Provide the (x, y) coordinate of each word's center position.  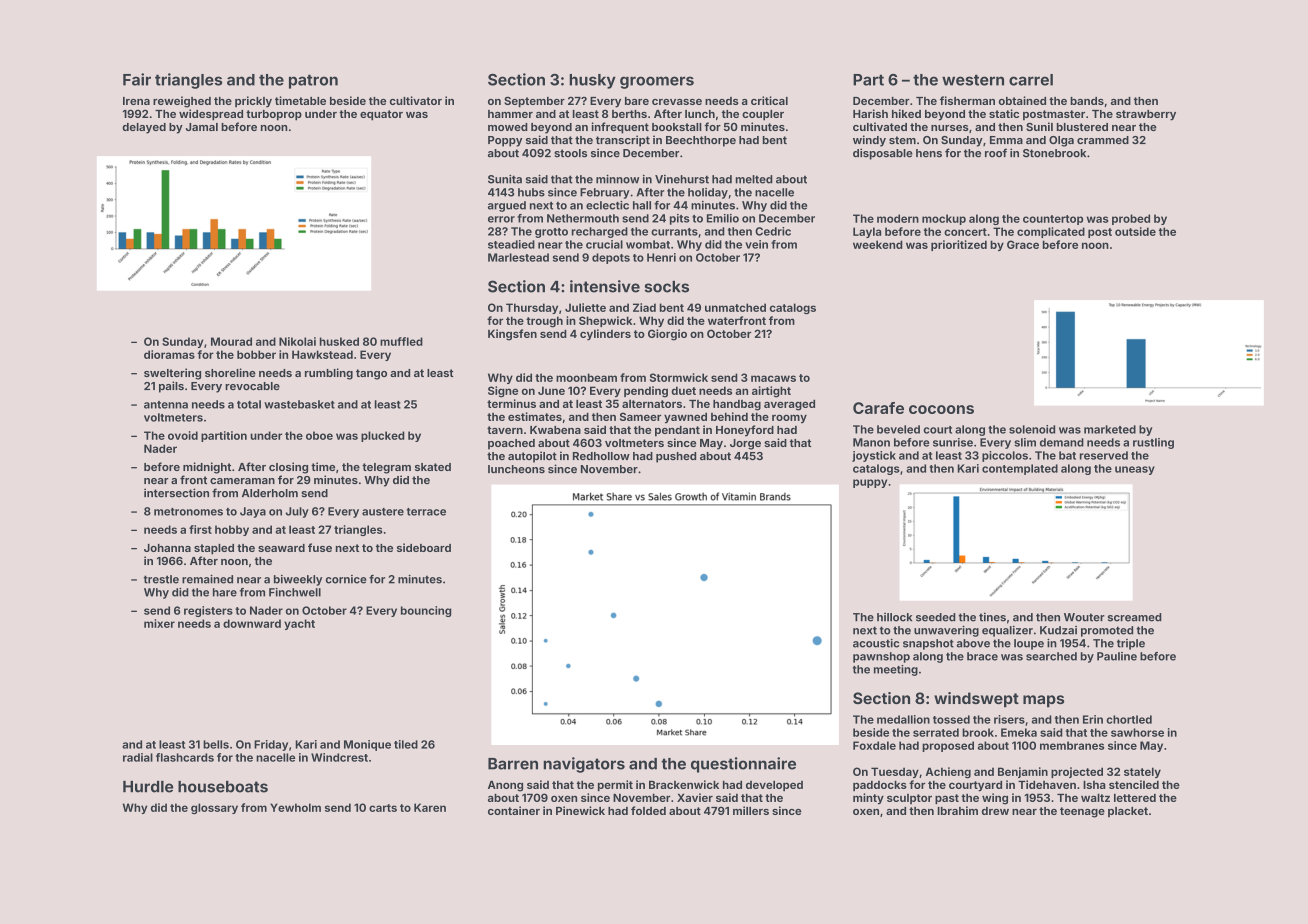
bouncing (426, 611)
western (973, 80)
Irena (136, 101)
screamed (1135, 617)
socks (666, 287)
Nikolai (297, 341)
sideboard (424, 547)
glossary (214, 808)
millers (751, 810)
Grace (1023, 244)
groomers (657, 82)
